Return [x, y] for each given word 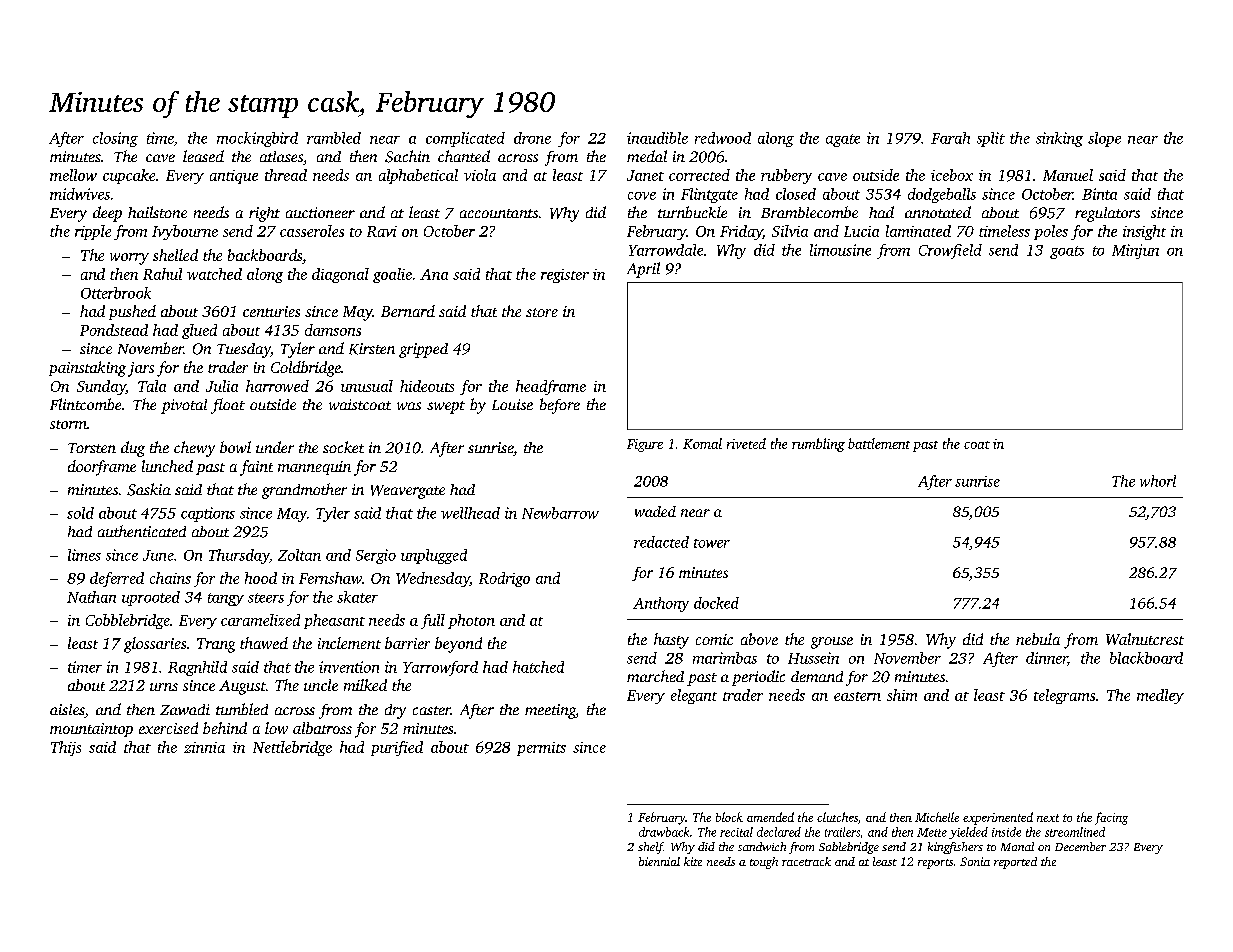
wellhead [470, 513]
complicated [465, 139]
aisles [67, 711]
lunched [167, 466]
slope [1104, 139]
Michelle [937, 817]
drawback [664, 832]
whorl [1158, 481]
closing [115, 139]
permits [541, 749]
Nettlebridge [292, 748]
